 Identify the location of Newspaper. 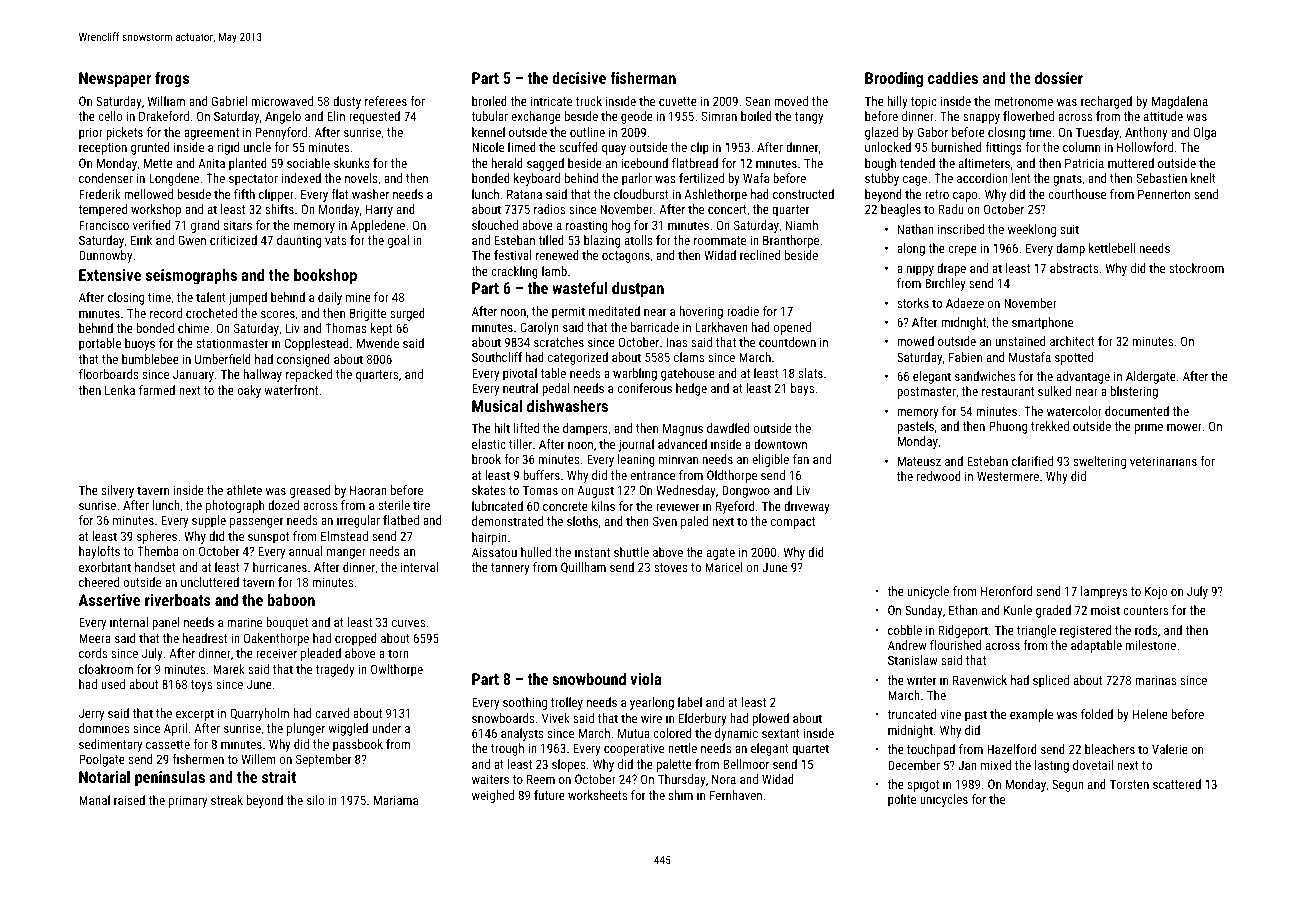
(115, 80).
